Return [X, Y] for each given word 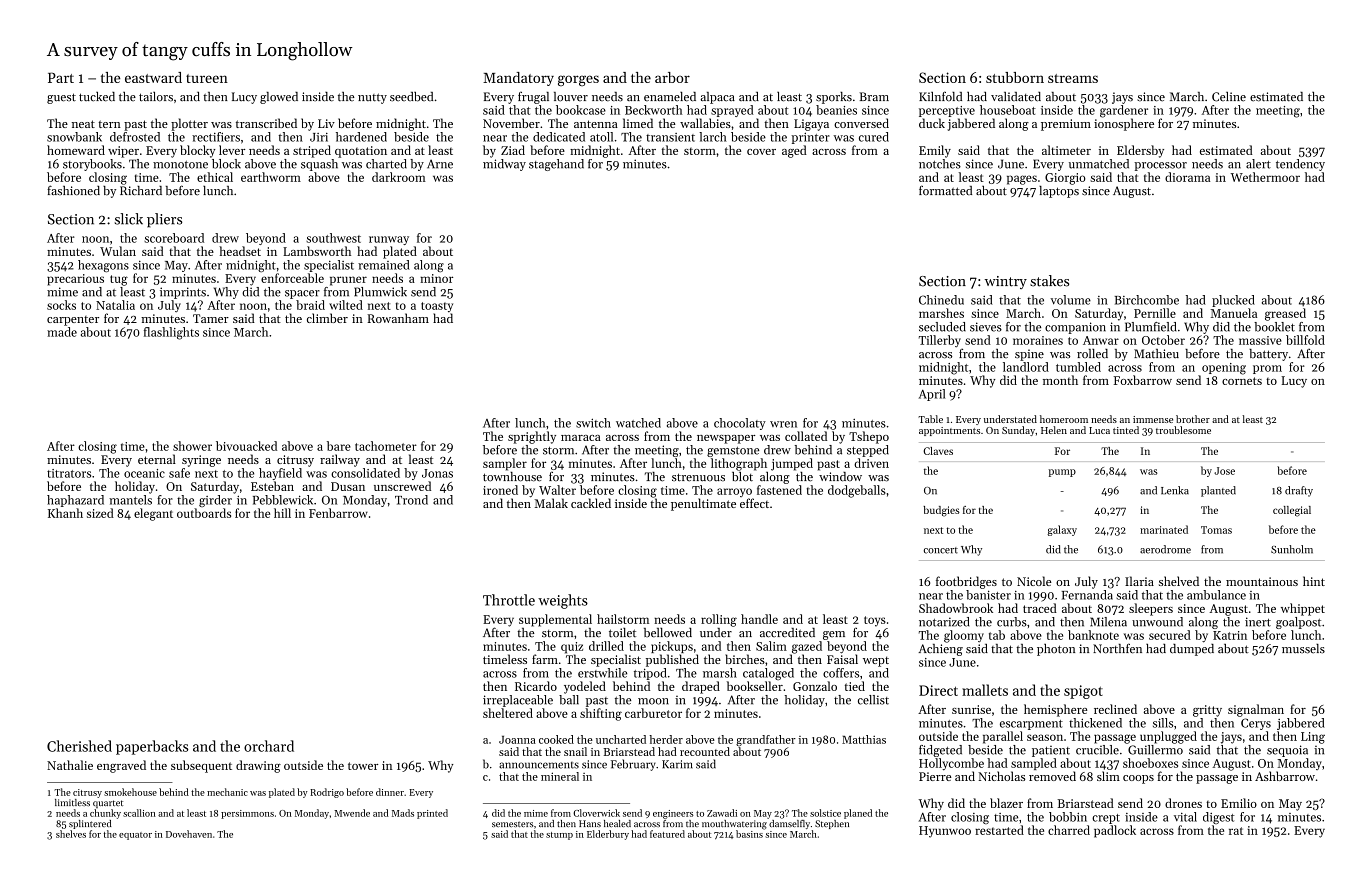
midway [504, 165]
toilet [622, 633]
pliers [164, 220]
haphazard [75, 501]
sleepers [1151, 609]
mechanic [227, 792]
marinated [1164, 529]
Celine [1229, 97]
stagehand [556, 165]
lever [232, 150]
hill [282, 513]
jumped [792, 464]
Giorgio [1065, 179]
